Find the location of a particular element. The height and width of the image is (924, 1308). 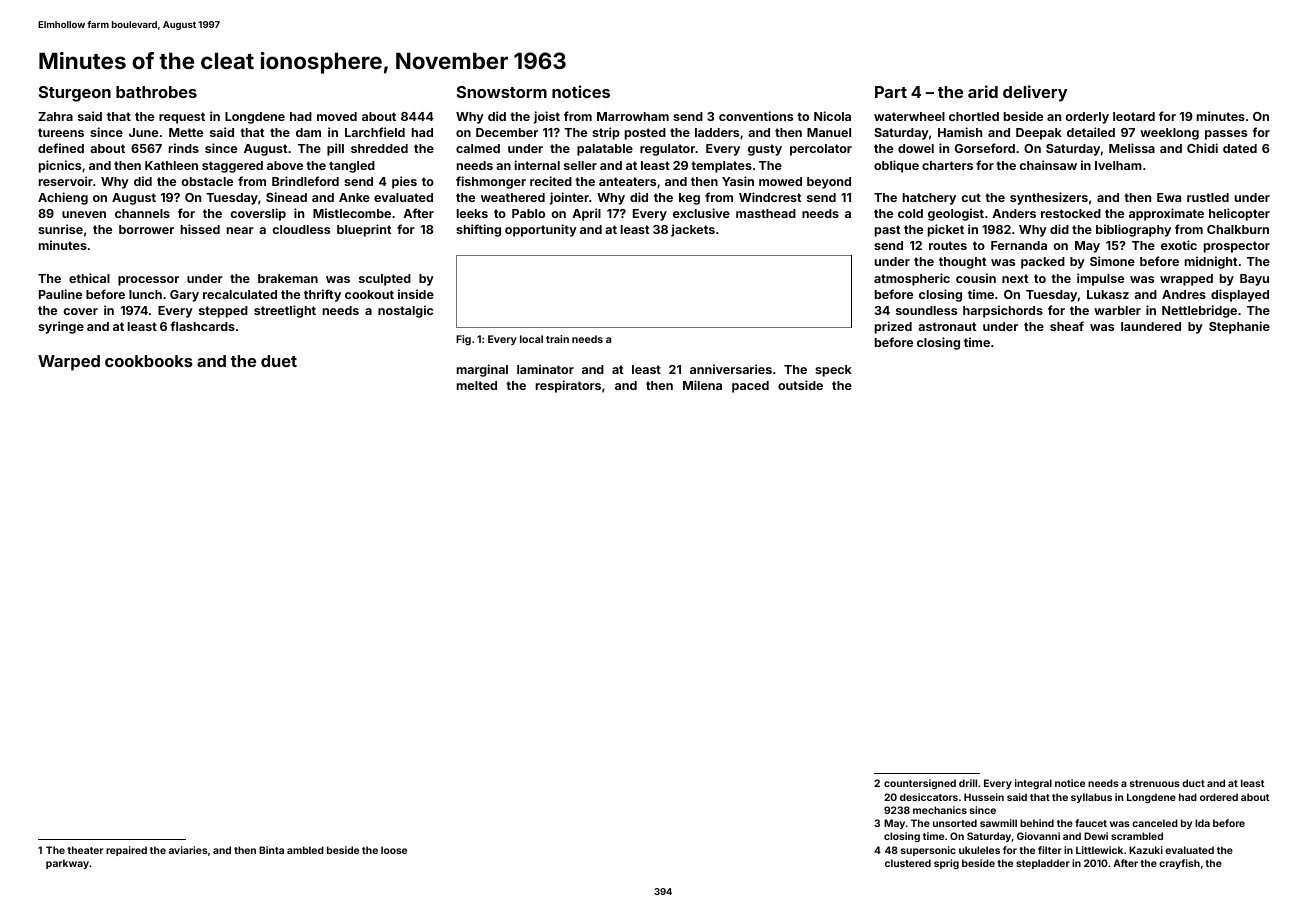

cookbooks is located at coordinates (149, 361).
